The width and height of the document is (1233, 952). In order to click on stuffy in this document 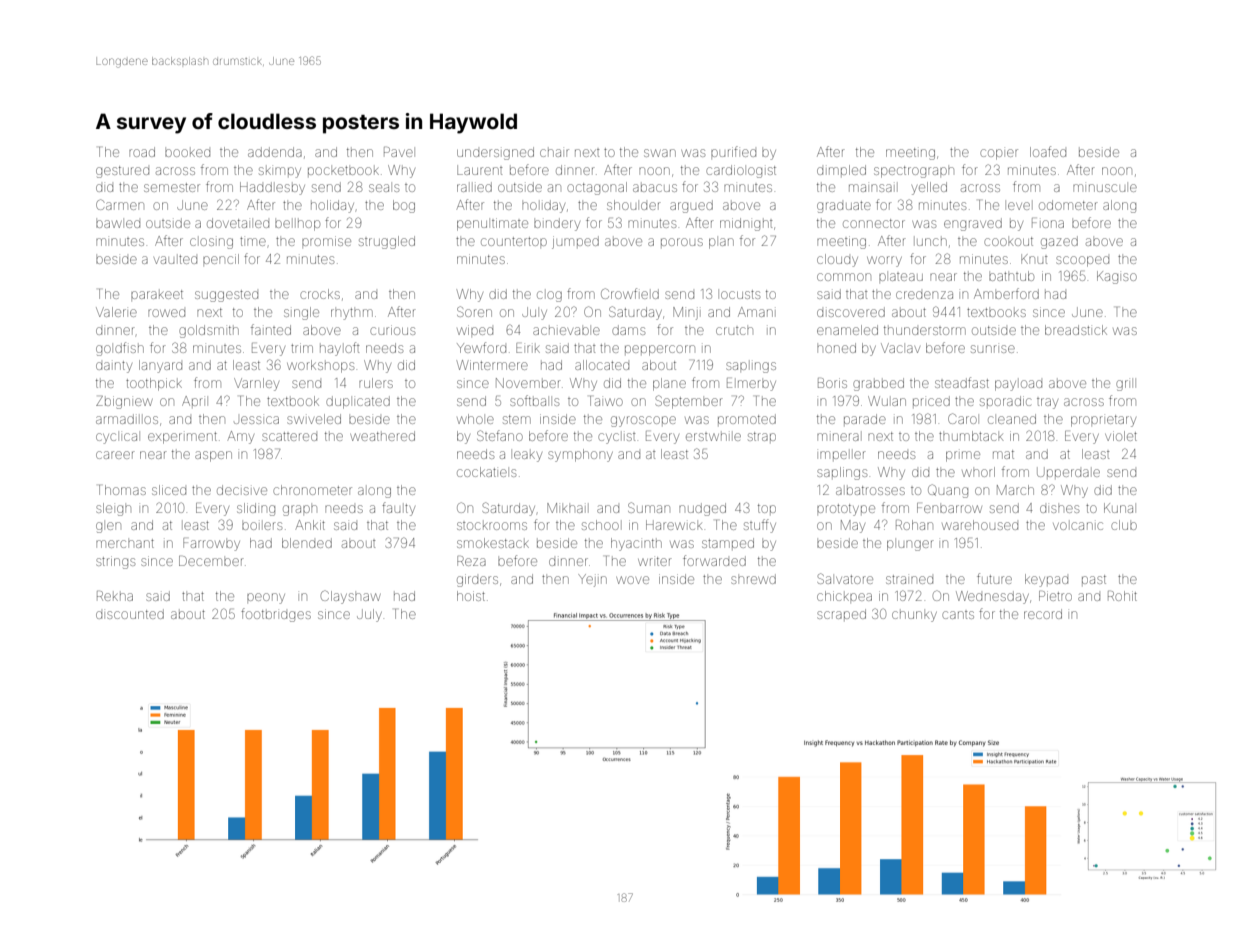, I will do `click(760, 526)`.
